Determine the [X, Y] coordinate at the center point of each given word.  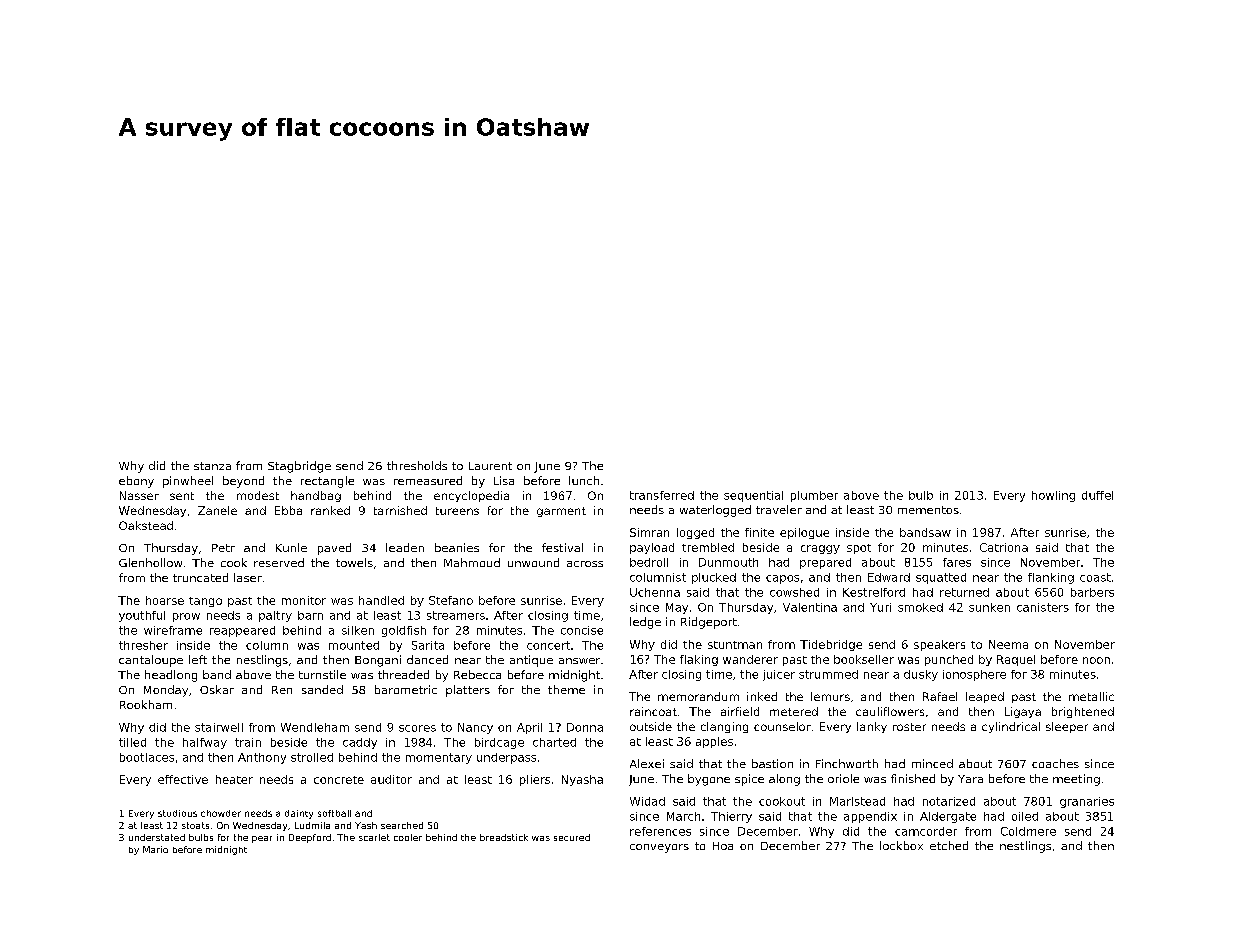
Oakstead [146, 525]
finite [759, 532]
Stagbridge [299, 467]
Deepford [310, 838]
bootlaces [147, 757]
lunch [584, 480]
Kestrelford [874, 592]
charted [554, 742]
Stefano [451, 600]
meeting [1076, 780]
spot [859, 549]
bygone [709, 780]
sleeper [1067, 727]
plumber [814, 496]
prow [186, 617]
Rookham [146, 704]
